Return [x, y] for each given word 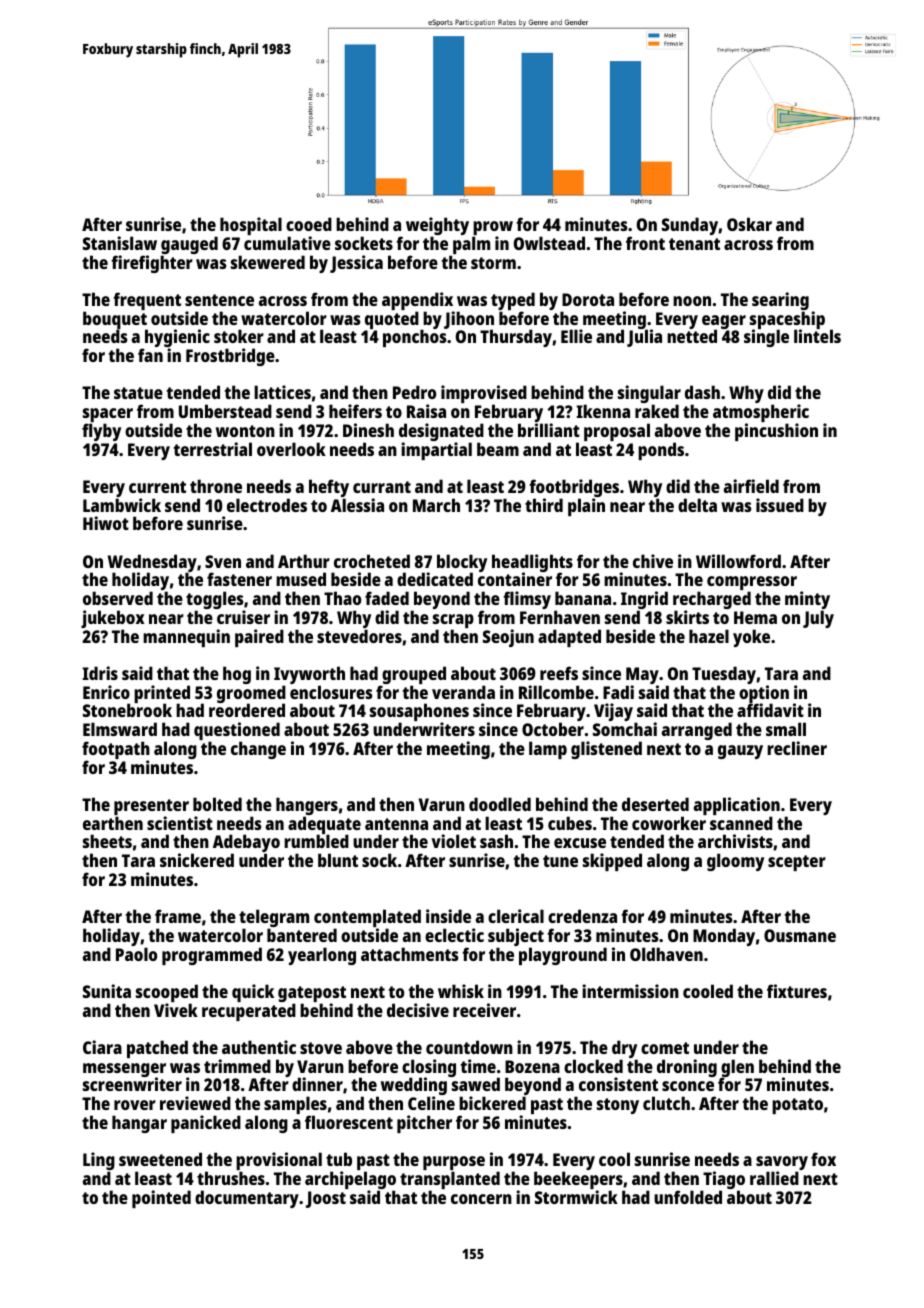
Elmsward [120, 729]
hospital [251, 226]
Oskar [749, 224]
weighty [437, 226]
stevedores [359, 636]
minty [807, 601]
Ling [99, 1162]
